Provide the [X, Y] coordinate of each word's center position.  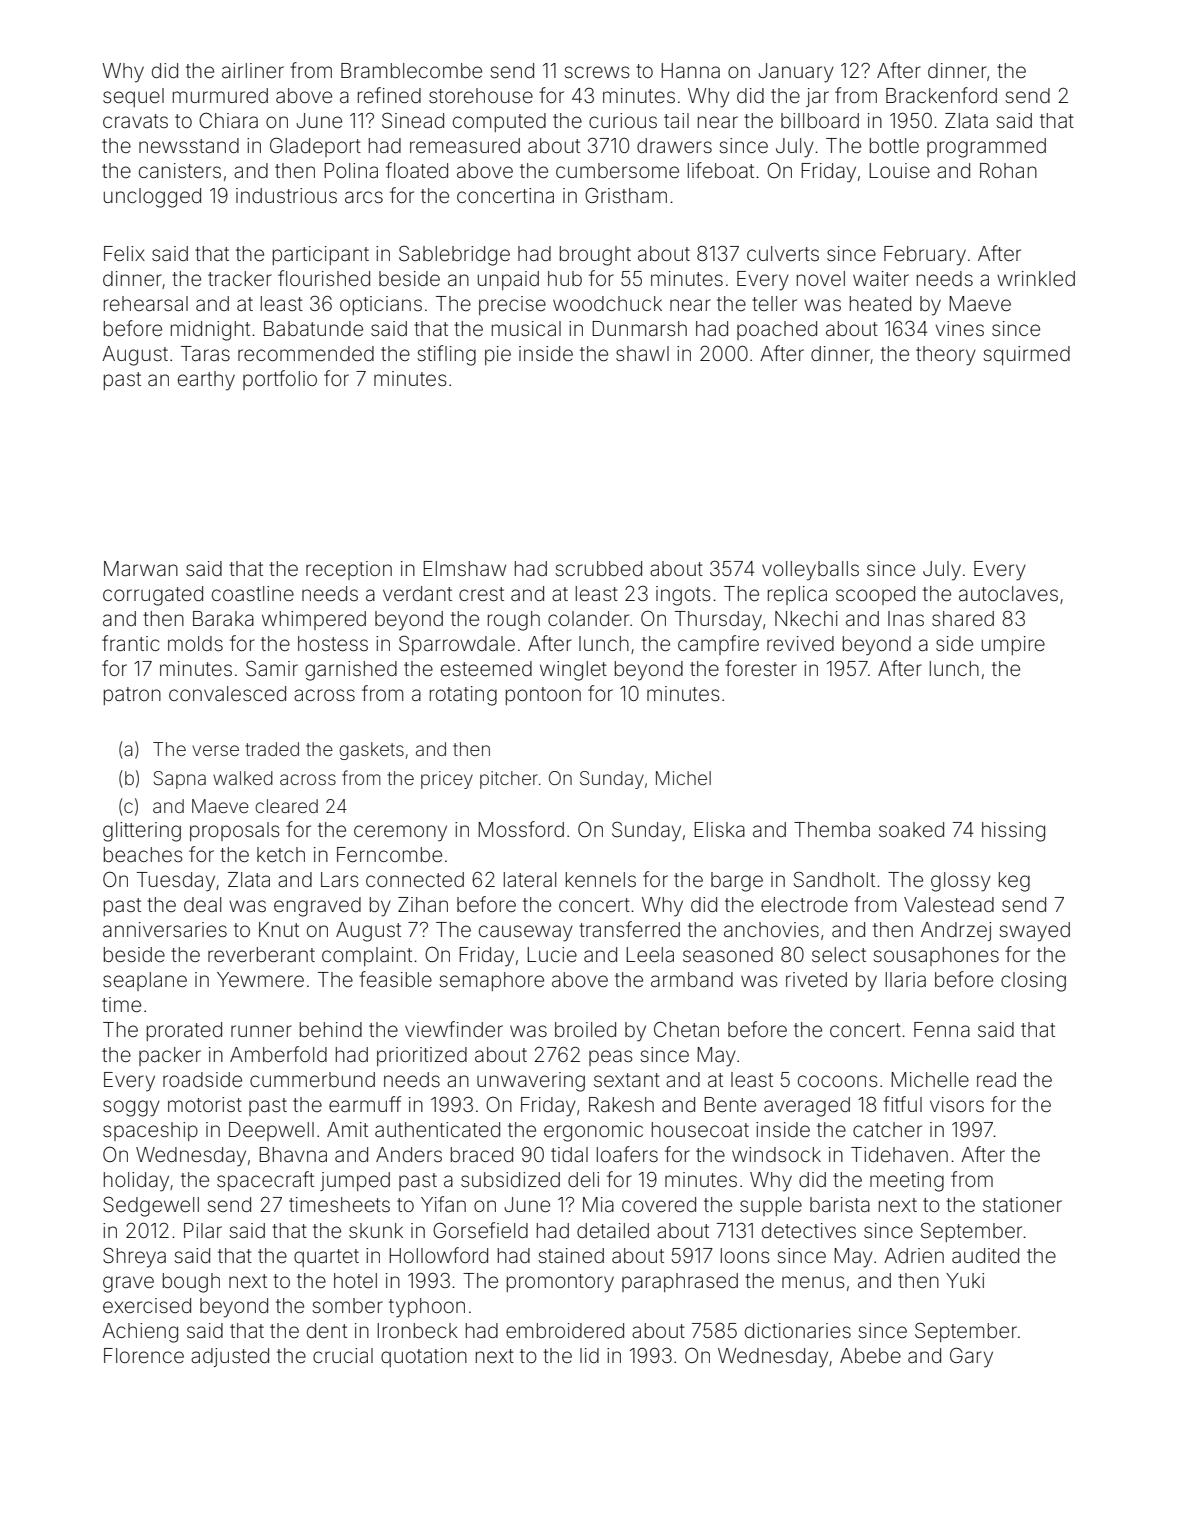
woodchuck [607, 303]
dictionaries [798, 1331]
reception [349, 570]
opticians [381, 305]
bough [191, 1283]
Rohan [1008, 170]
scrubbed [598, 568]
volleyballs [810, 571]
